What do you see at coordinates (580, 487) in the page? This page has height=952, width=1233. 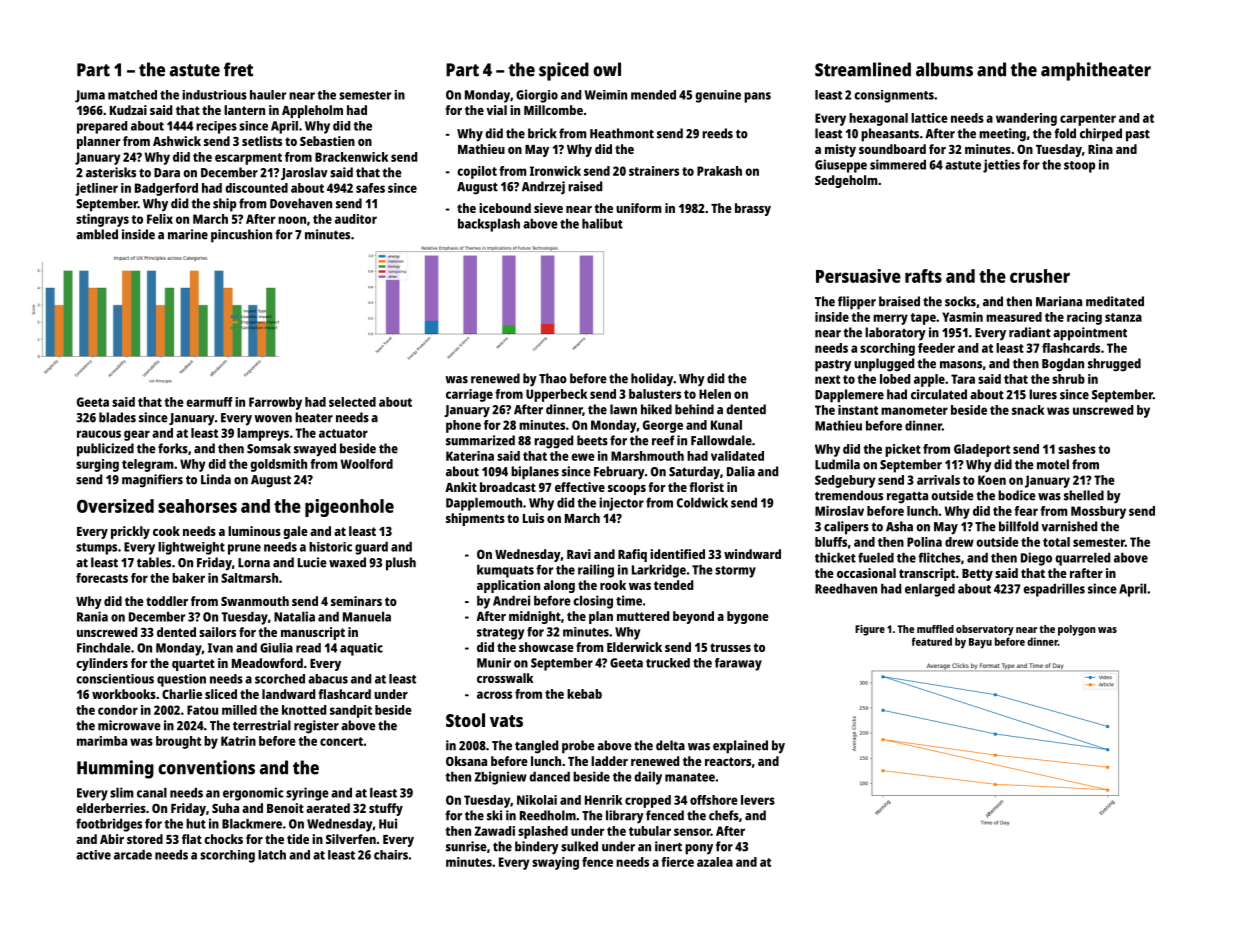 I see `effective` at bounding box center [580, 487].
